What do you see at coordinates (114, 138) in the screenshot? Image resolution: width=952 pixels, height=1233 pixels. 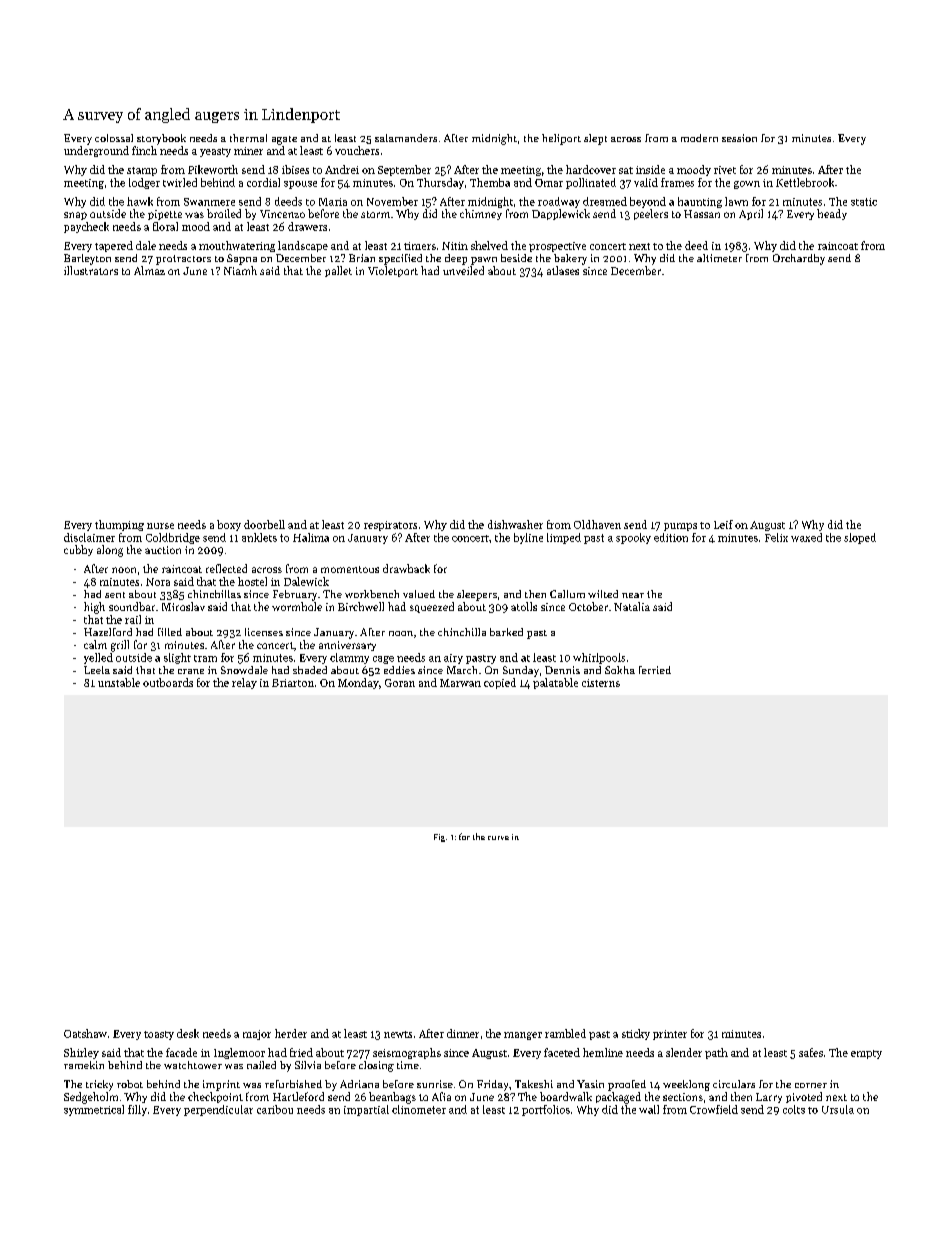 I see `colossal` at bounding box center [114, 138].
